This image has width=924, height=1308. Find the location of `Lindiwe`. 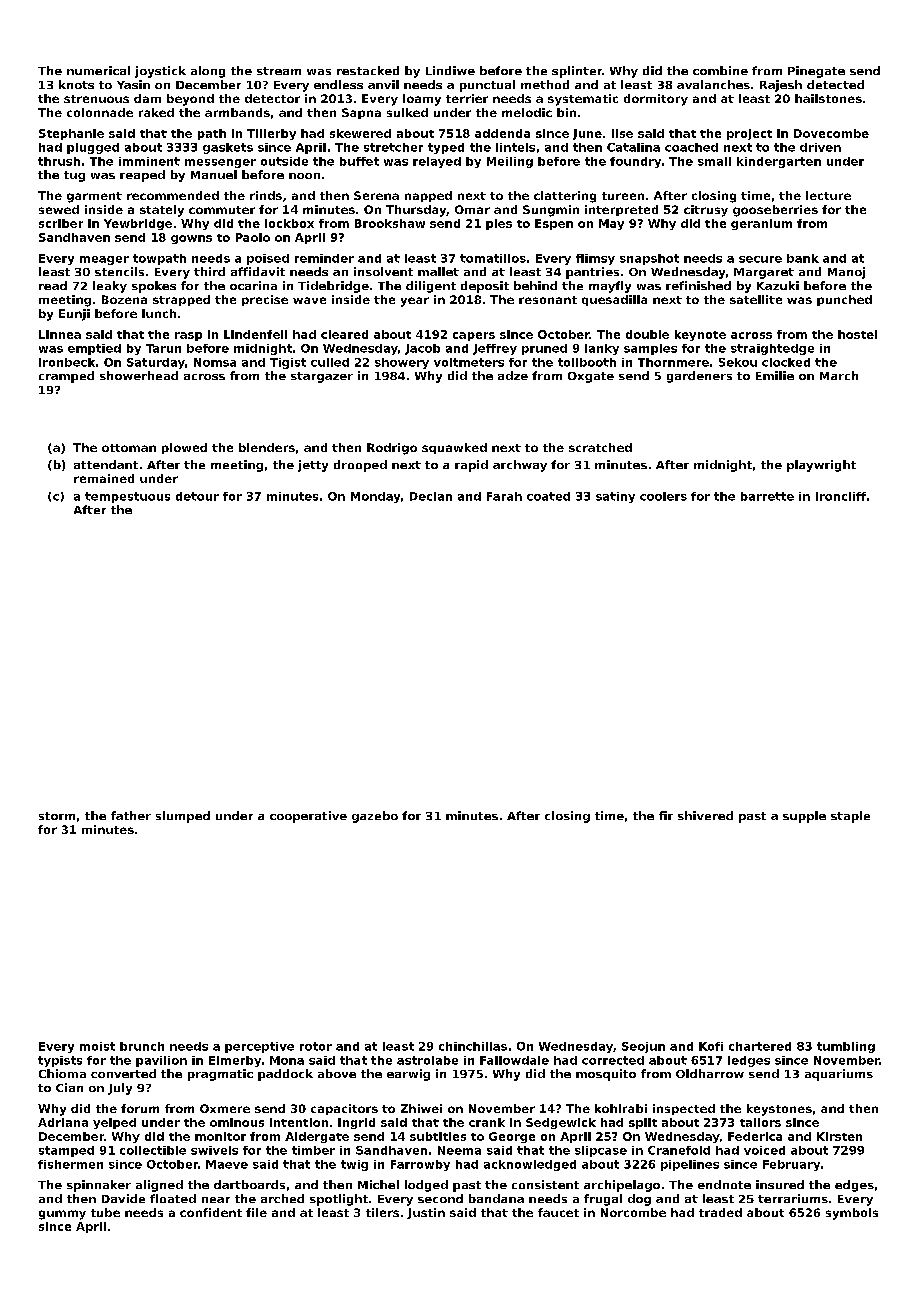

Lindiwe is located at coordinates (450, 70).
